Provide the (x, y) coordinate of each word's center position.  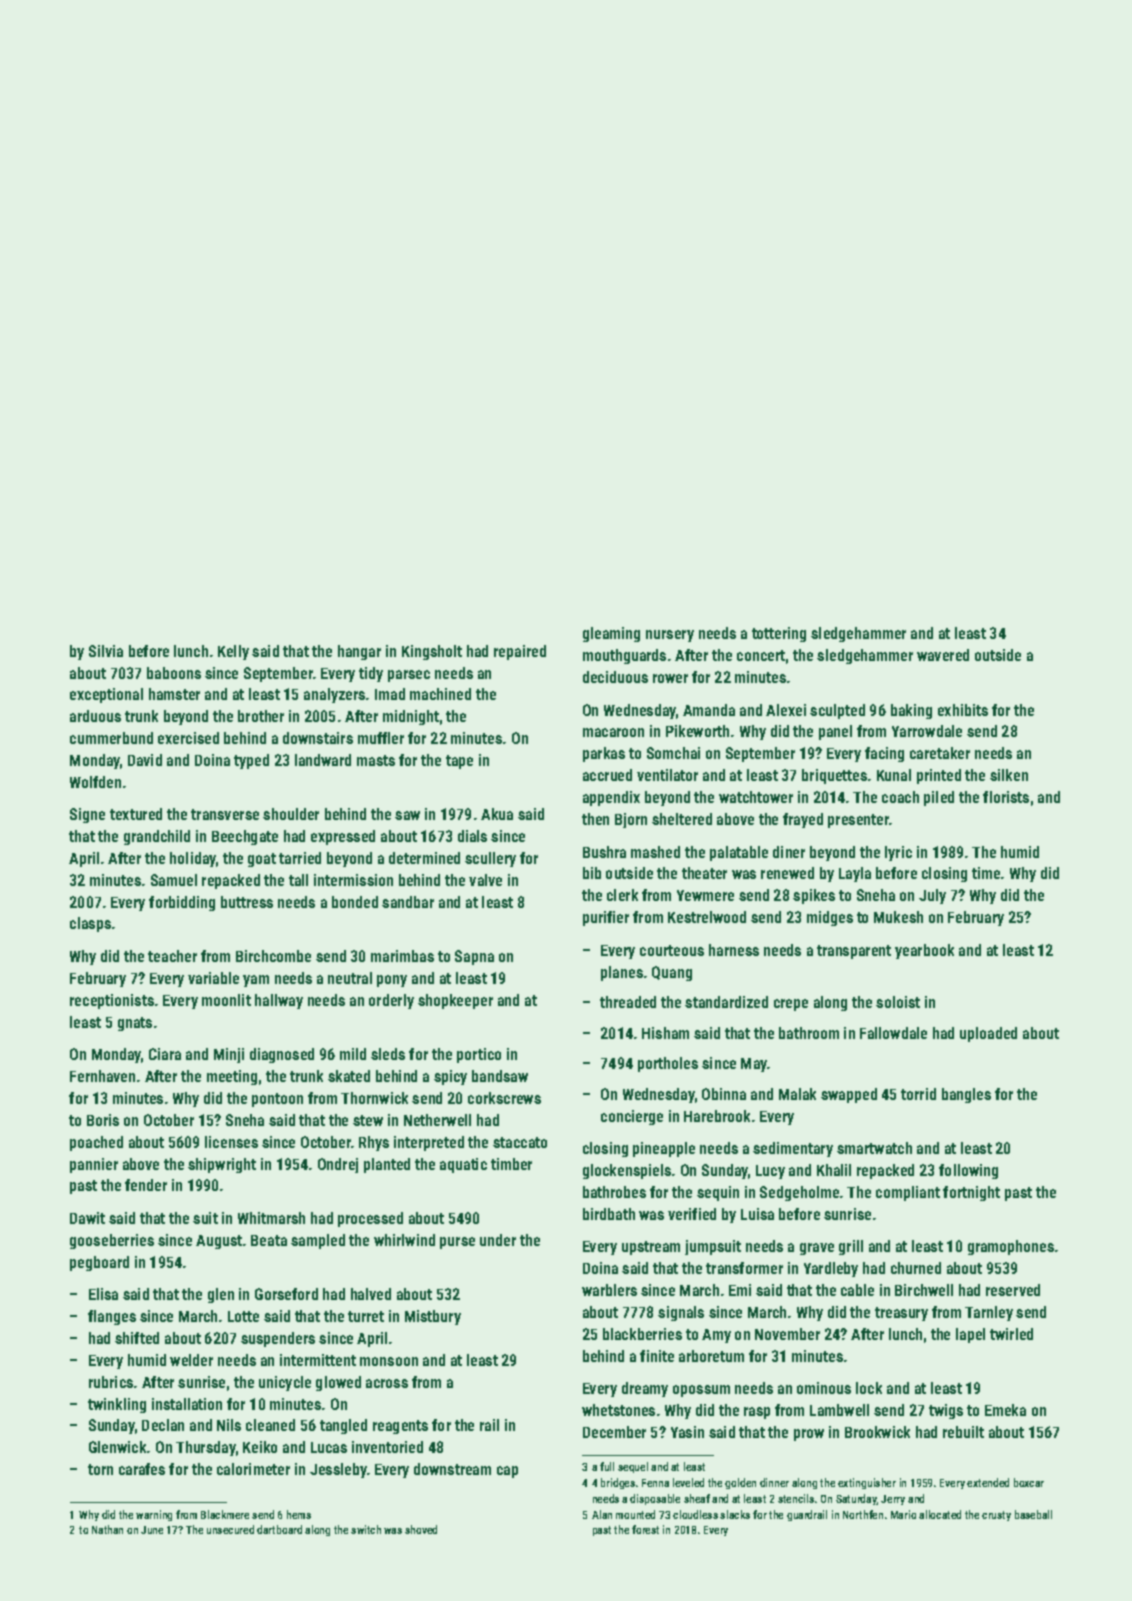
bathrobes (614, 1192)
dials (472, 836)
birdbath (609, 1214)
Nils (229, 1425)
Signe (87, 815)
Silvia (106, 651)
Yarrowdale (927, 731)
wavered (943, 655)
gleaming (611, 634)
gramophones (1011, 1247)
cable (857, 1290)
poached (96, 1143)
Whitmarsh (271, 1218)
